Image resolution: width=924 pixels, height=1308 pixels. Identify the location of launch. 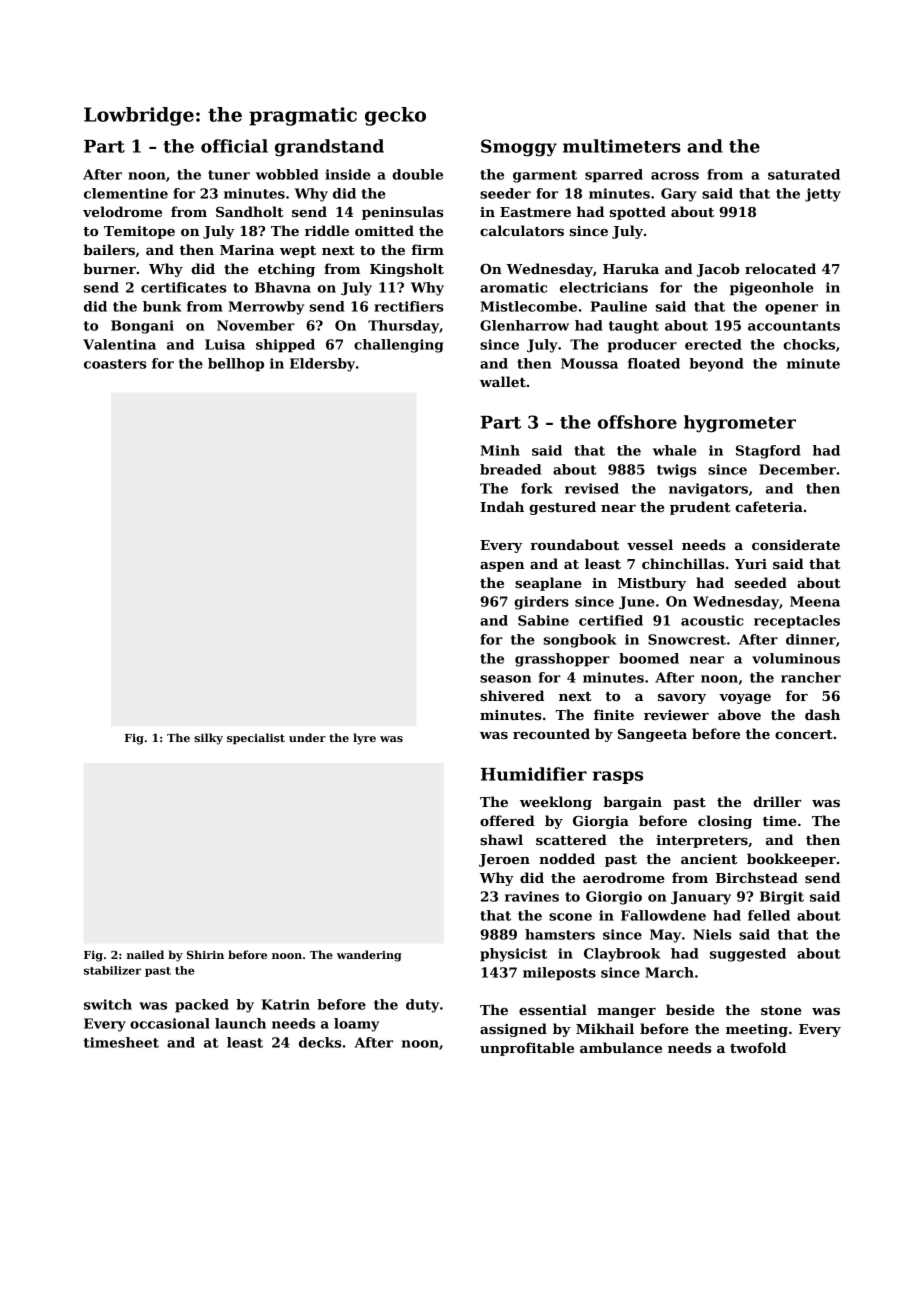
(240, 1023).
